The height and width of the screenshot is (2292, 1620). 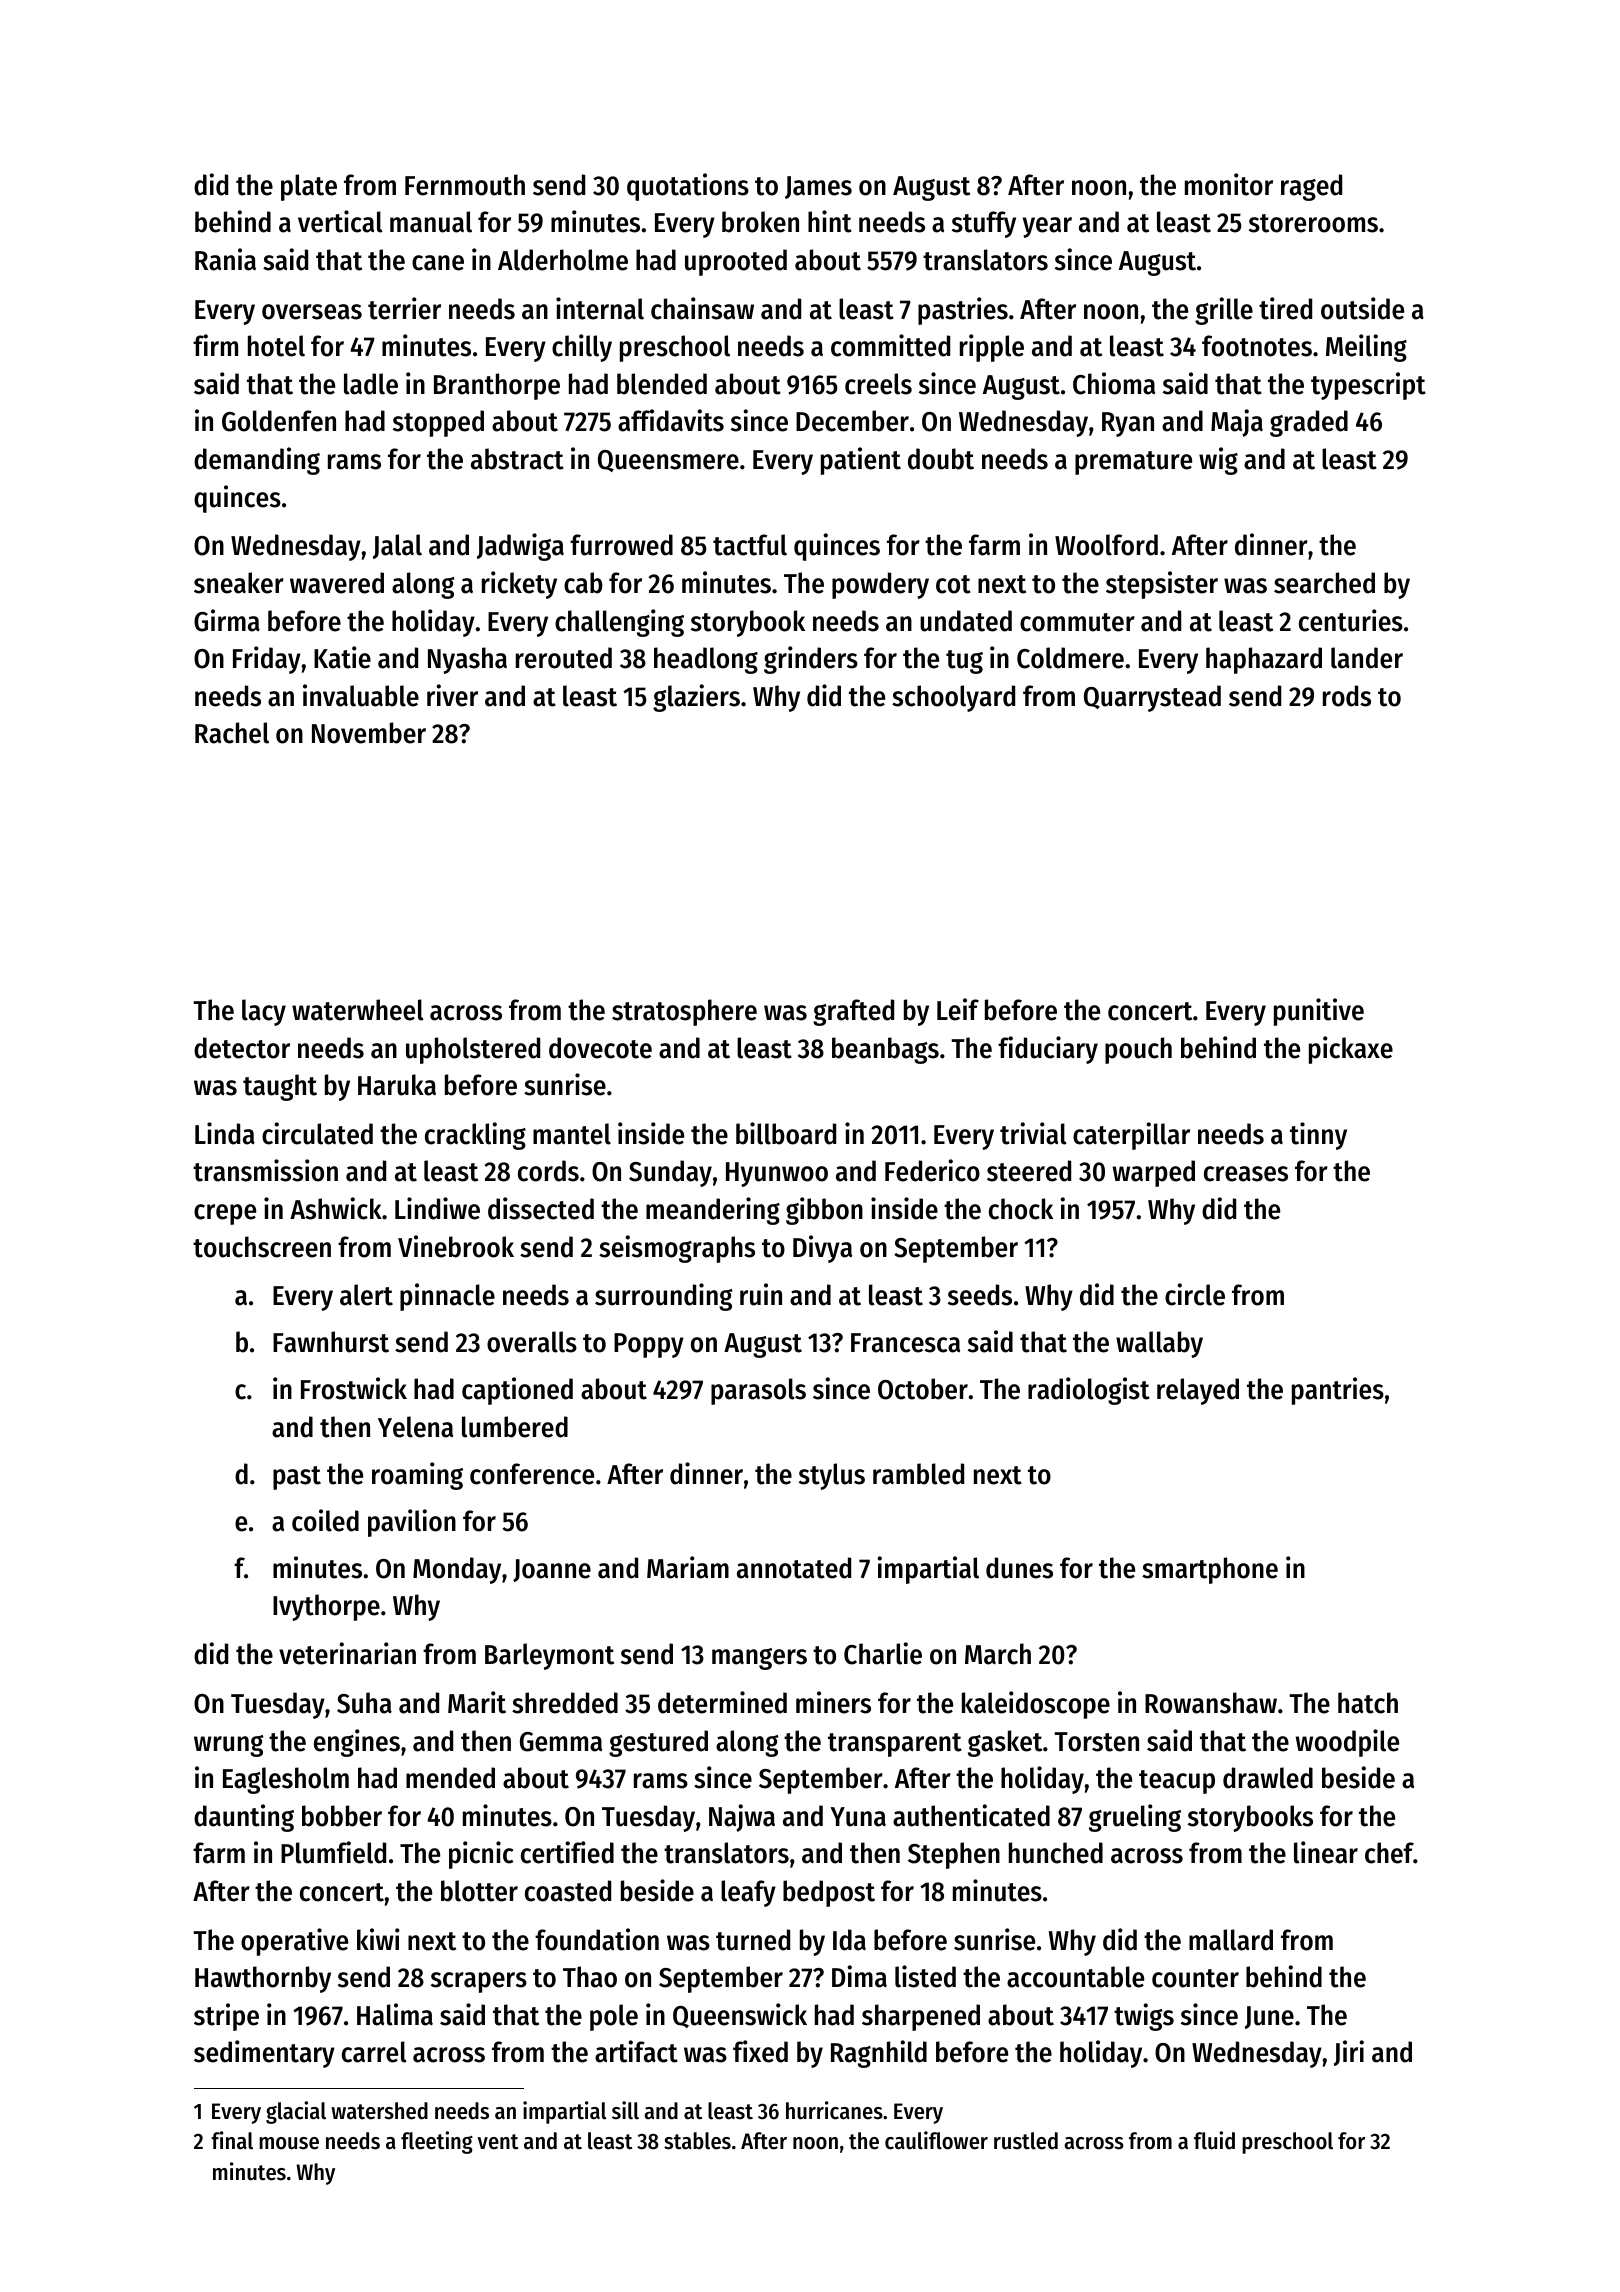 What do you see at coordinates (954, 1855) in the screenshot?
I see `Stephen` at bounding box center [954, 1855].
